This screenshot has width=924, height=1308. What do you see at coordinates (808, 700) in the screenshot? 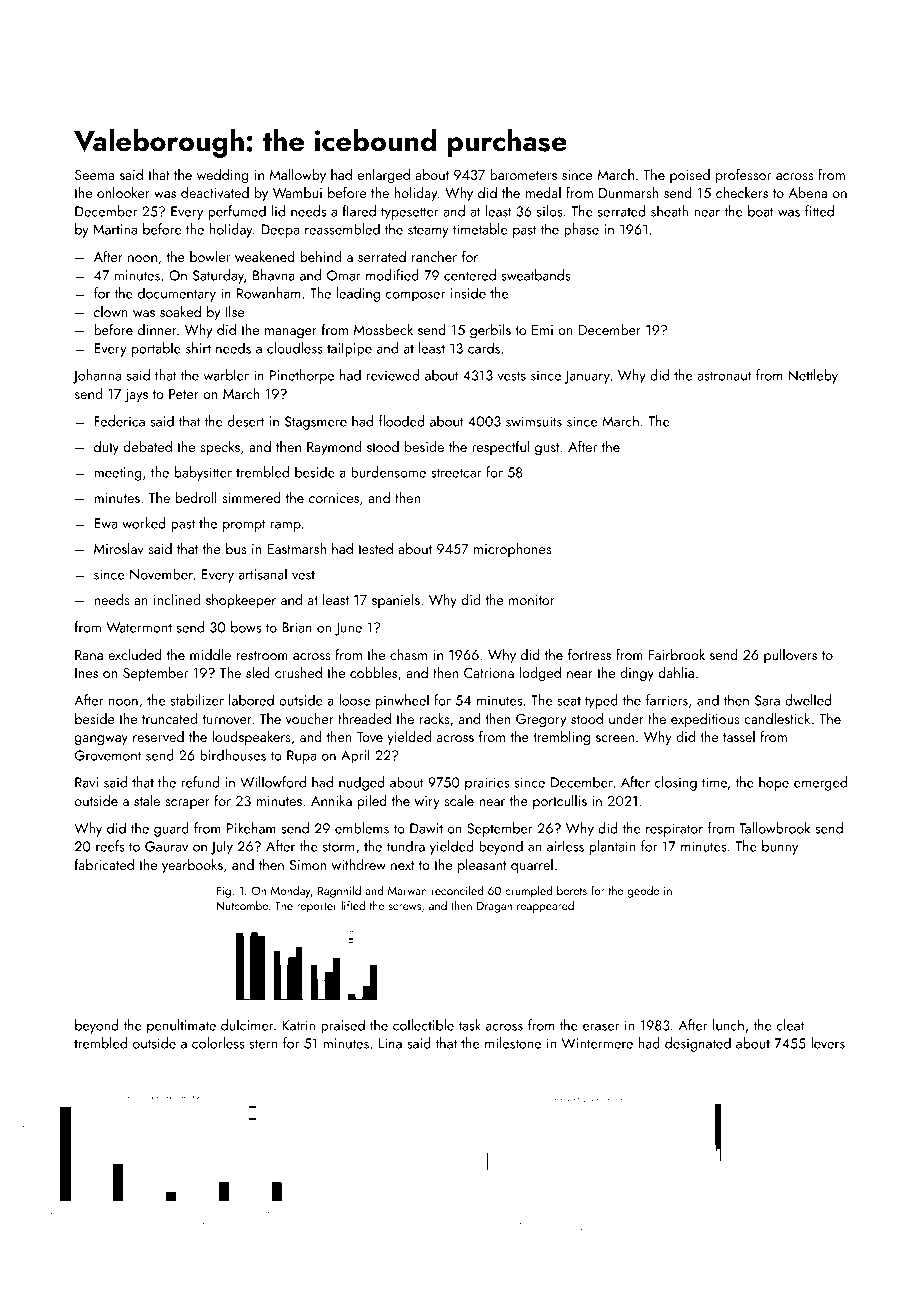
I see `dwelled` at bounding box center [808, 700].
